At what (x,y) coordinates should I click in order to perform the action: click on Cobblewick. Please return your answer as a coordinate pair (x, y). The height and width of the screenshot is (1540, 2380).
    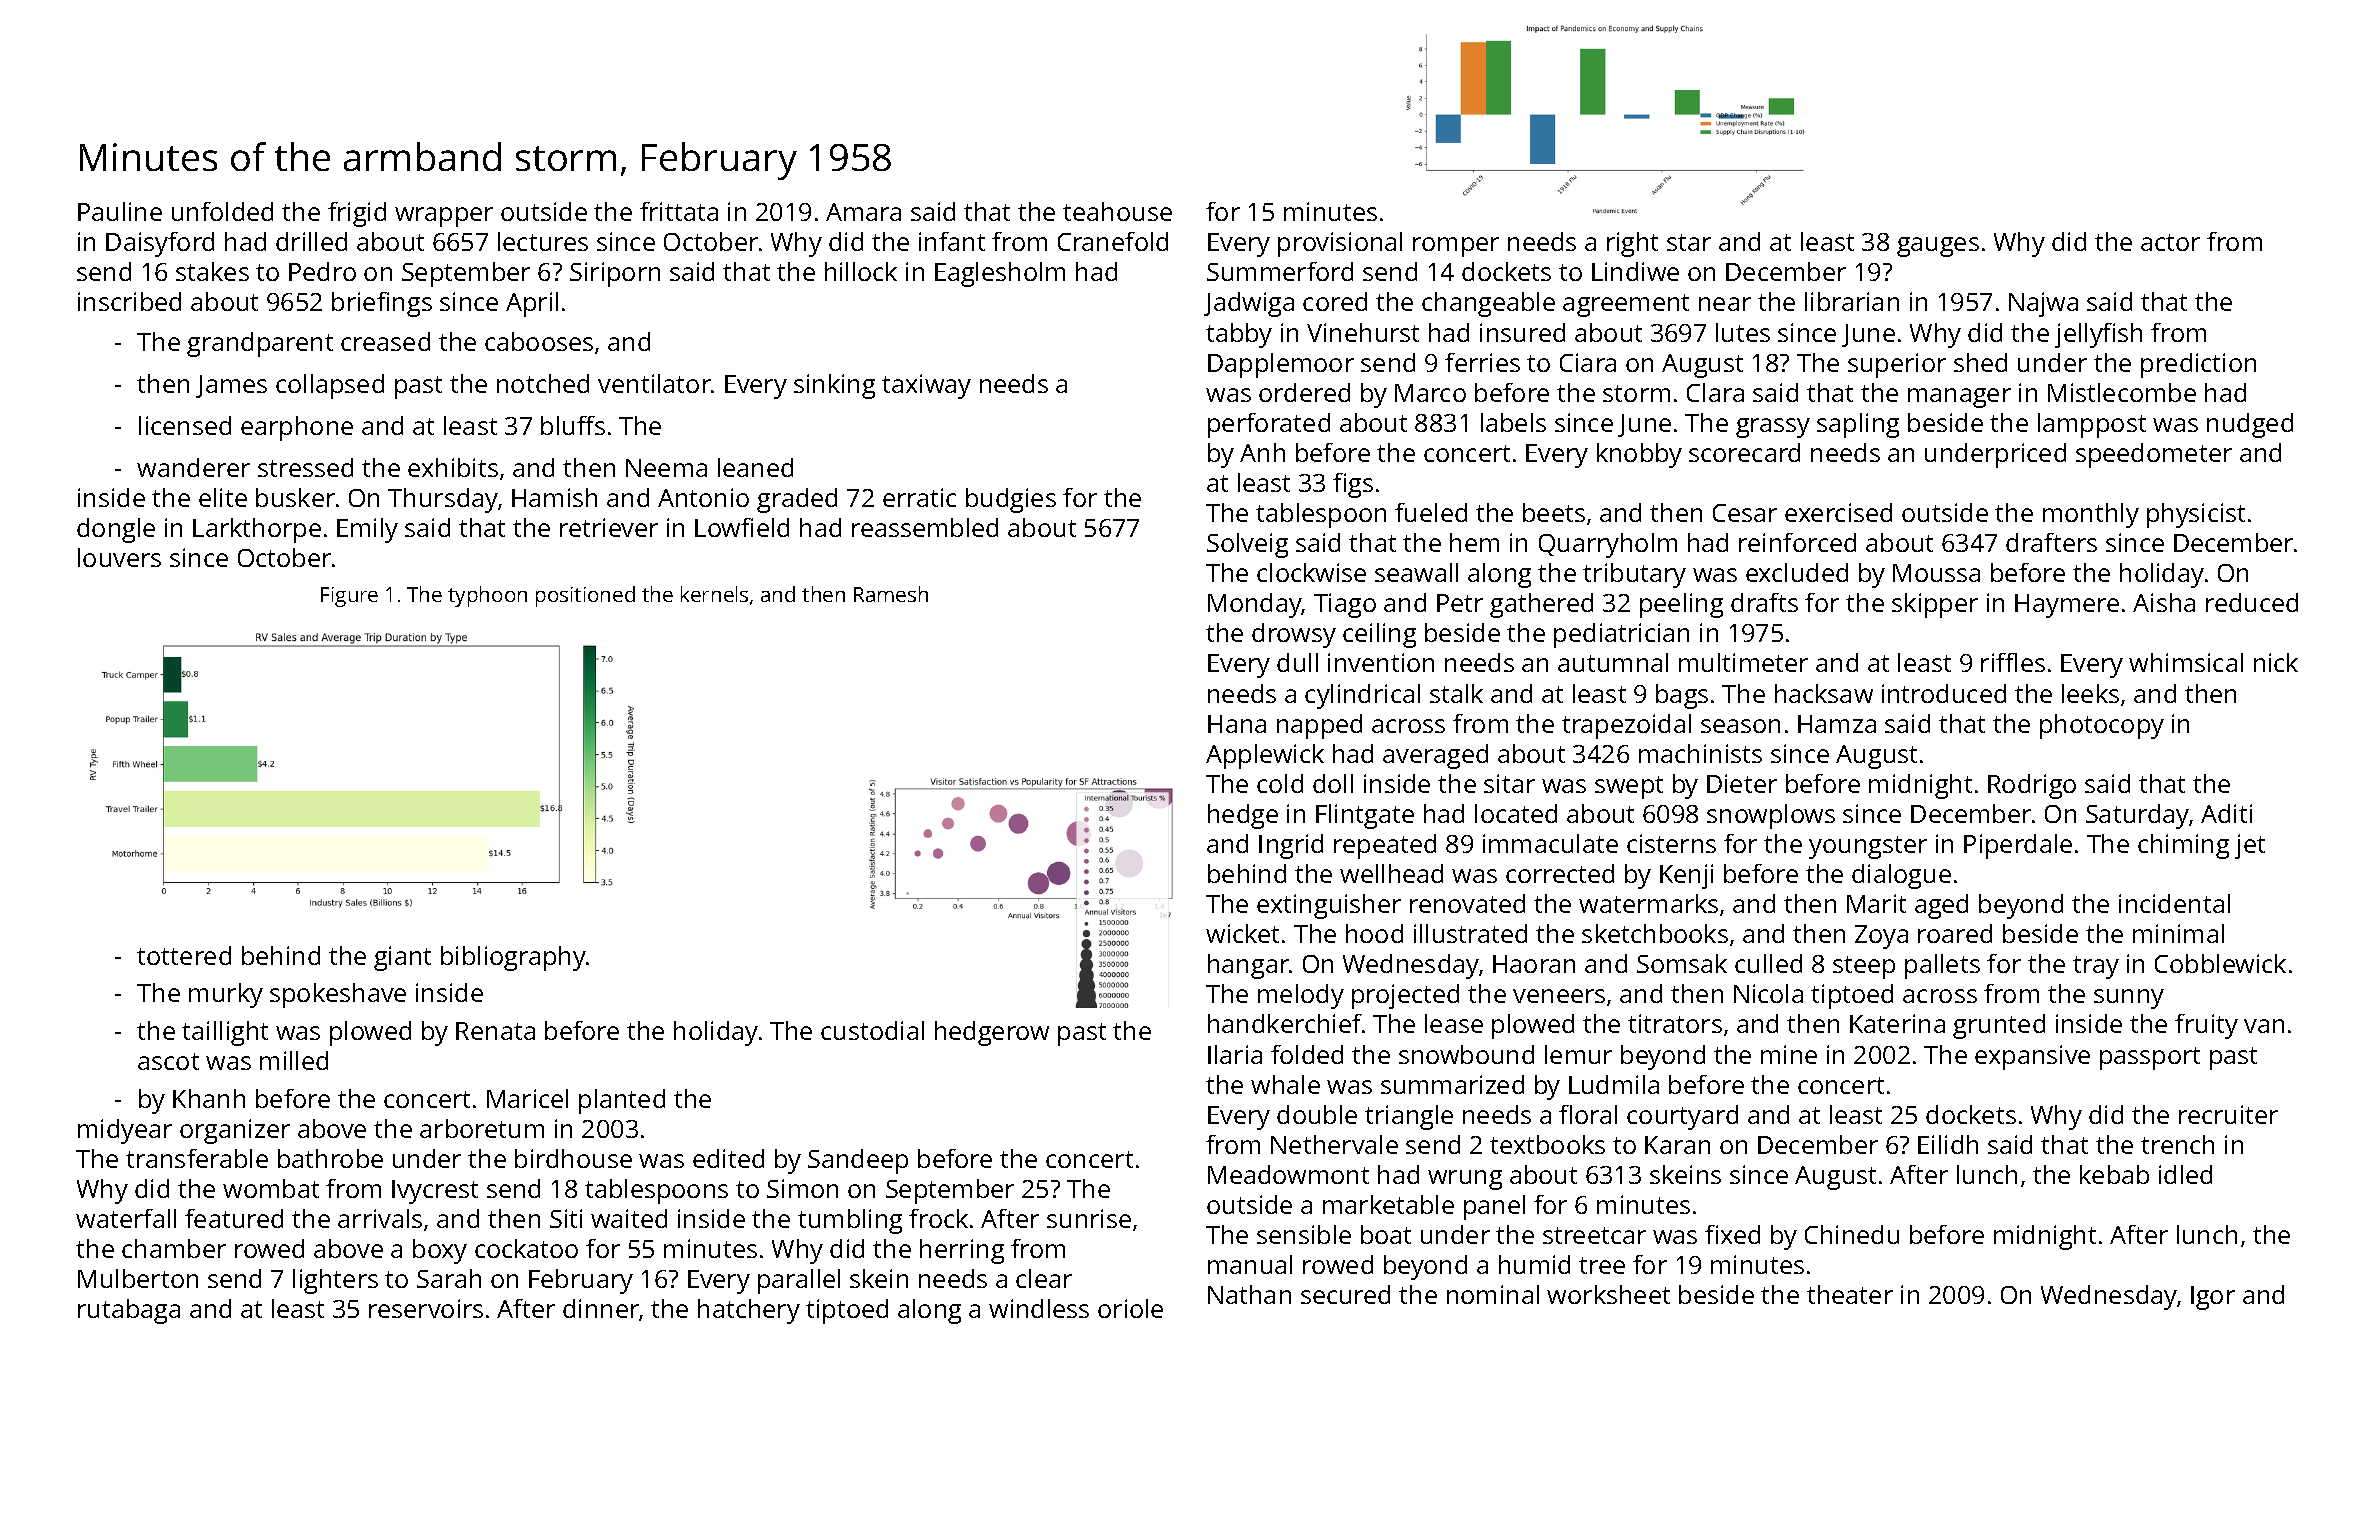
    Looking at the image, I should click on (2220, 963).
